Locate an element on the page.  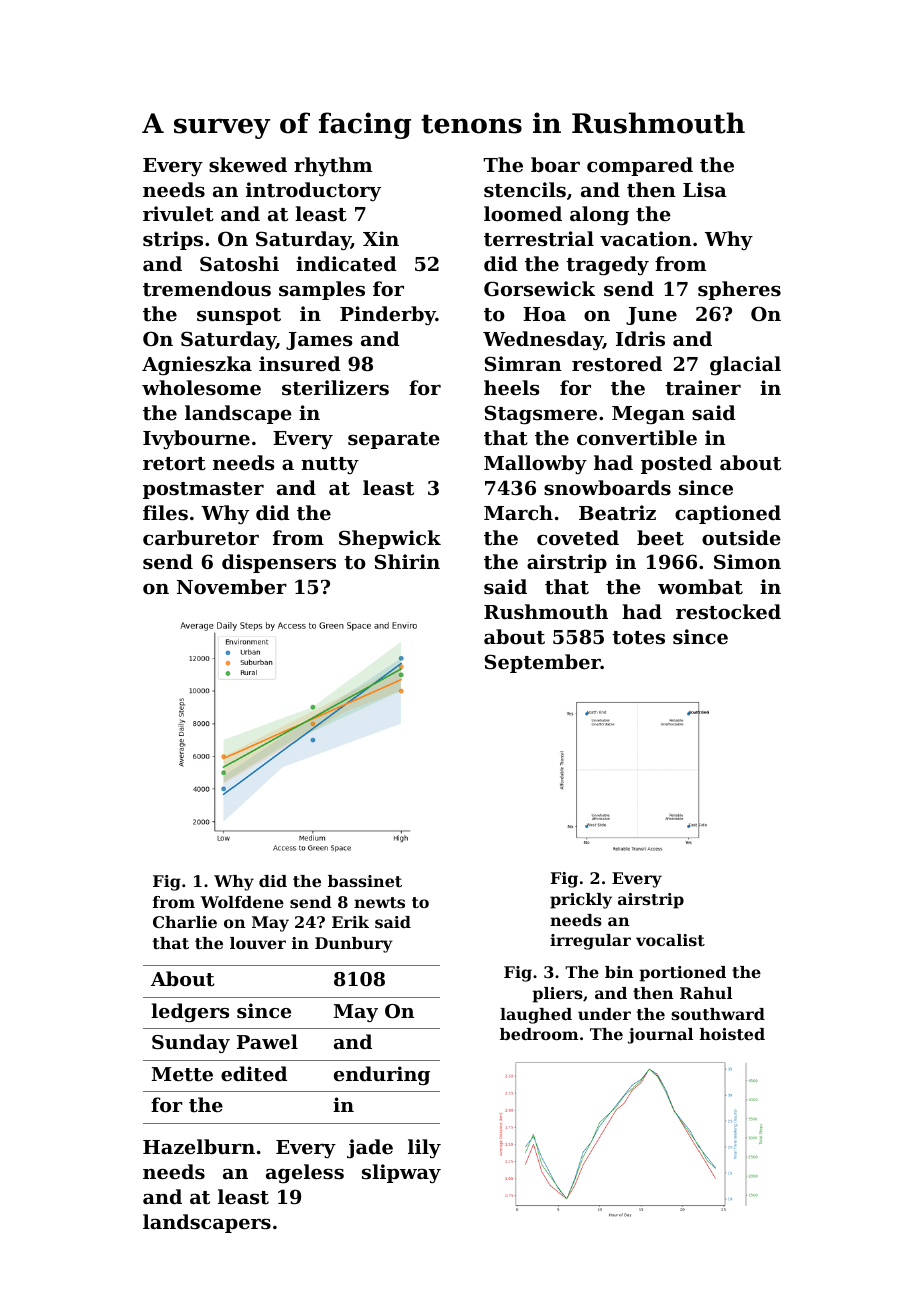
Shirin is located at coordinates (407, 562).
